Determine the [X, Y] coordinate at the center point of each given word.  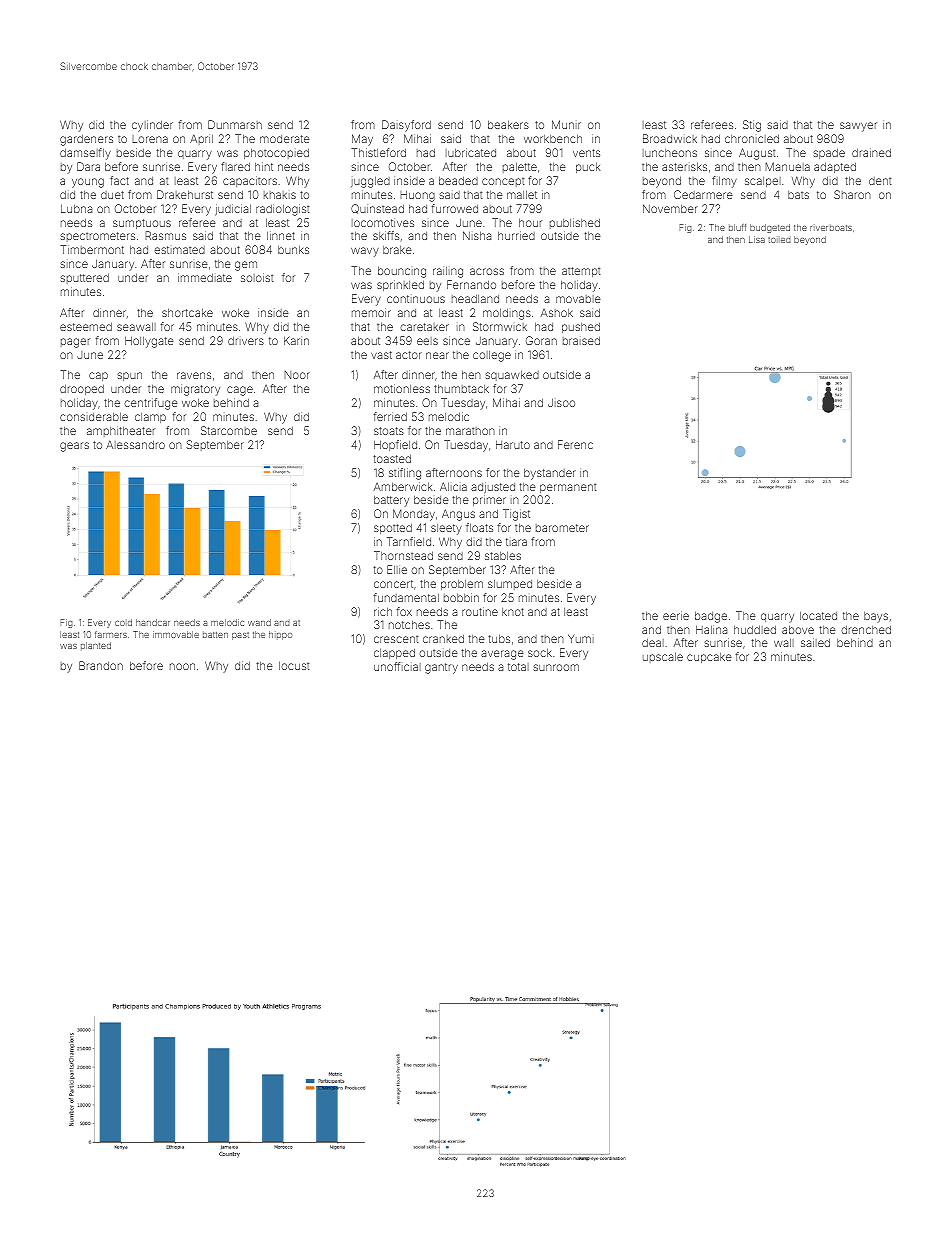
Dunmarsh [235, 124]
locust [294, 665]
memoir [371, 312]
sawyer [858, 127]
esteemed [86, 326]
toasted [392, 458]
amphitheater [121, 431]
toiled [779, 240]
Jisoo [561, 402]
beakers [508, 124]
